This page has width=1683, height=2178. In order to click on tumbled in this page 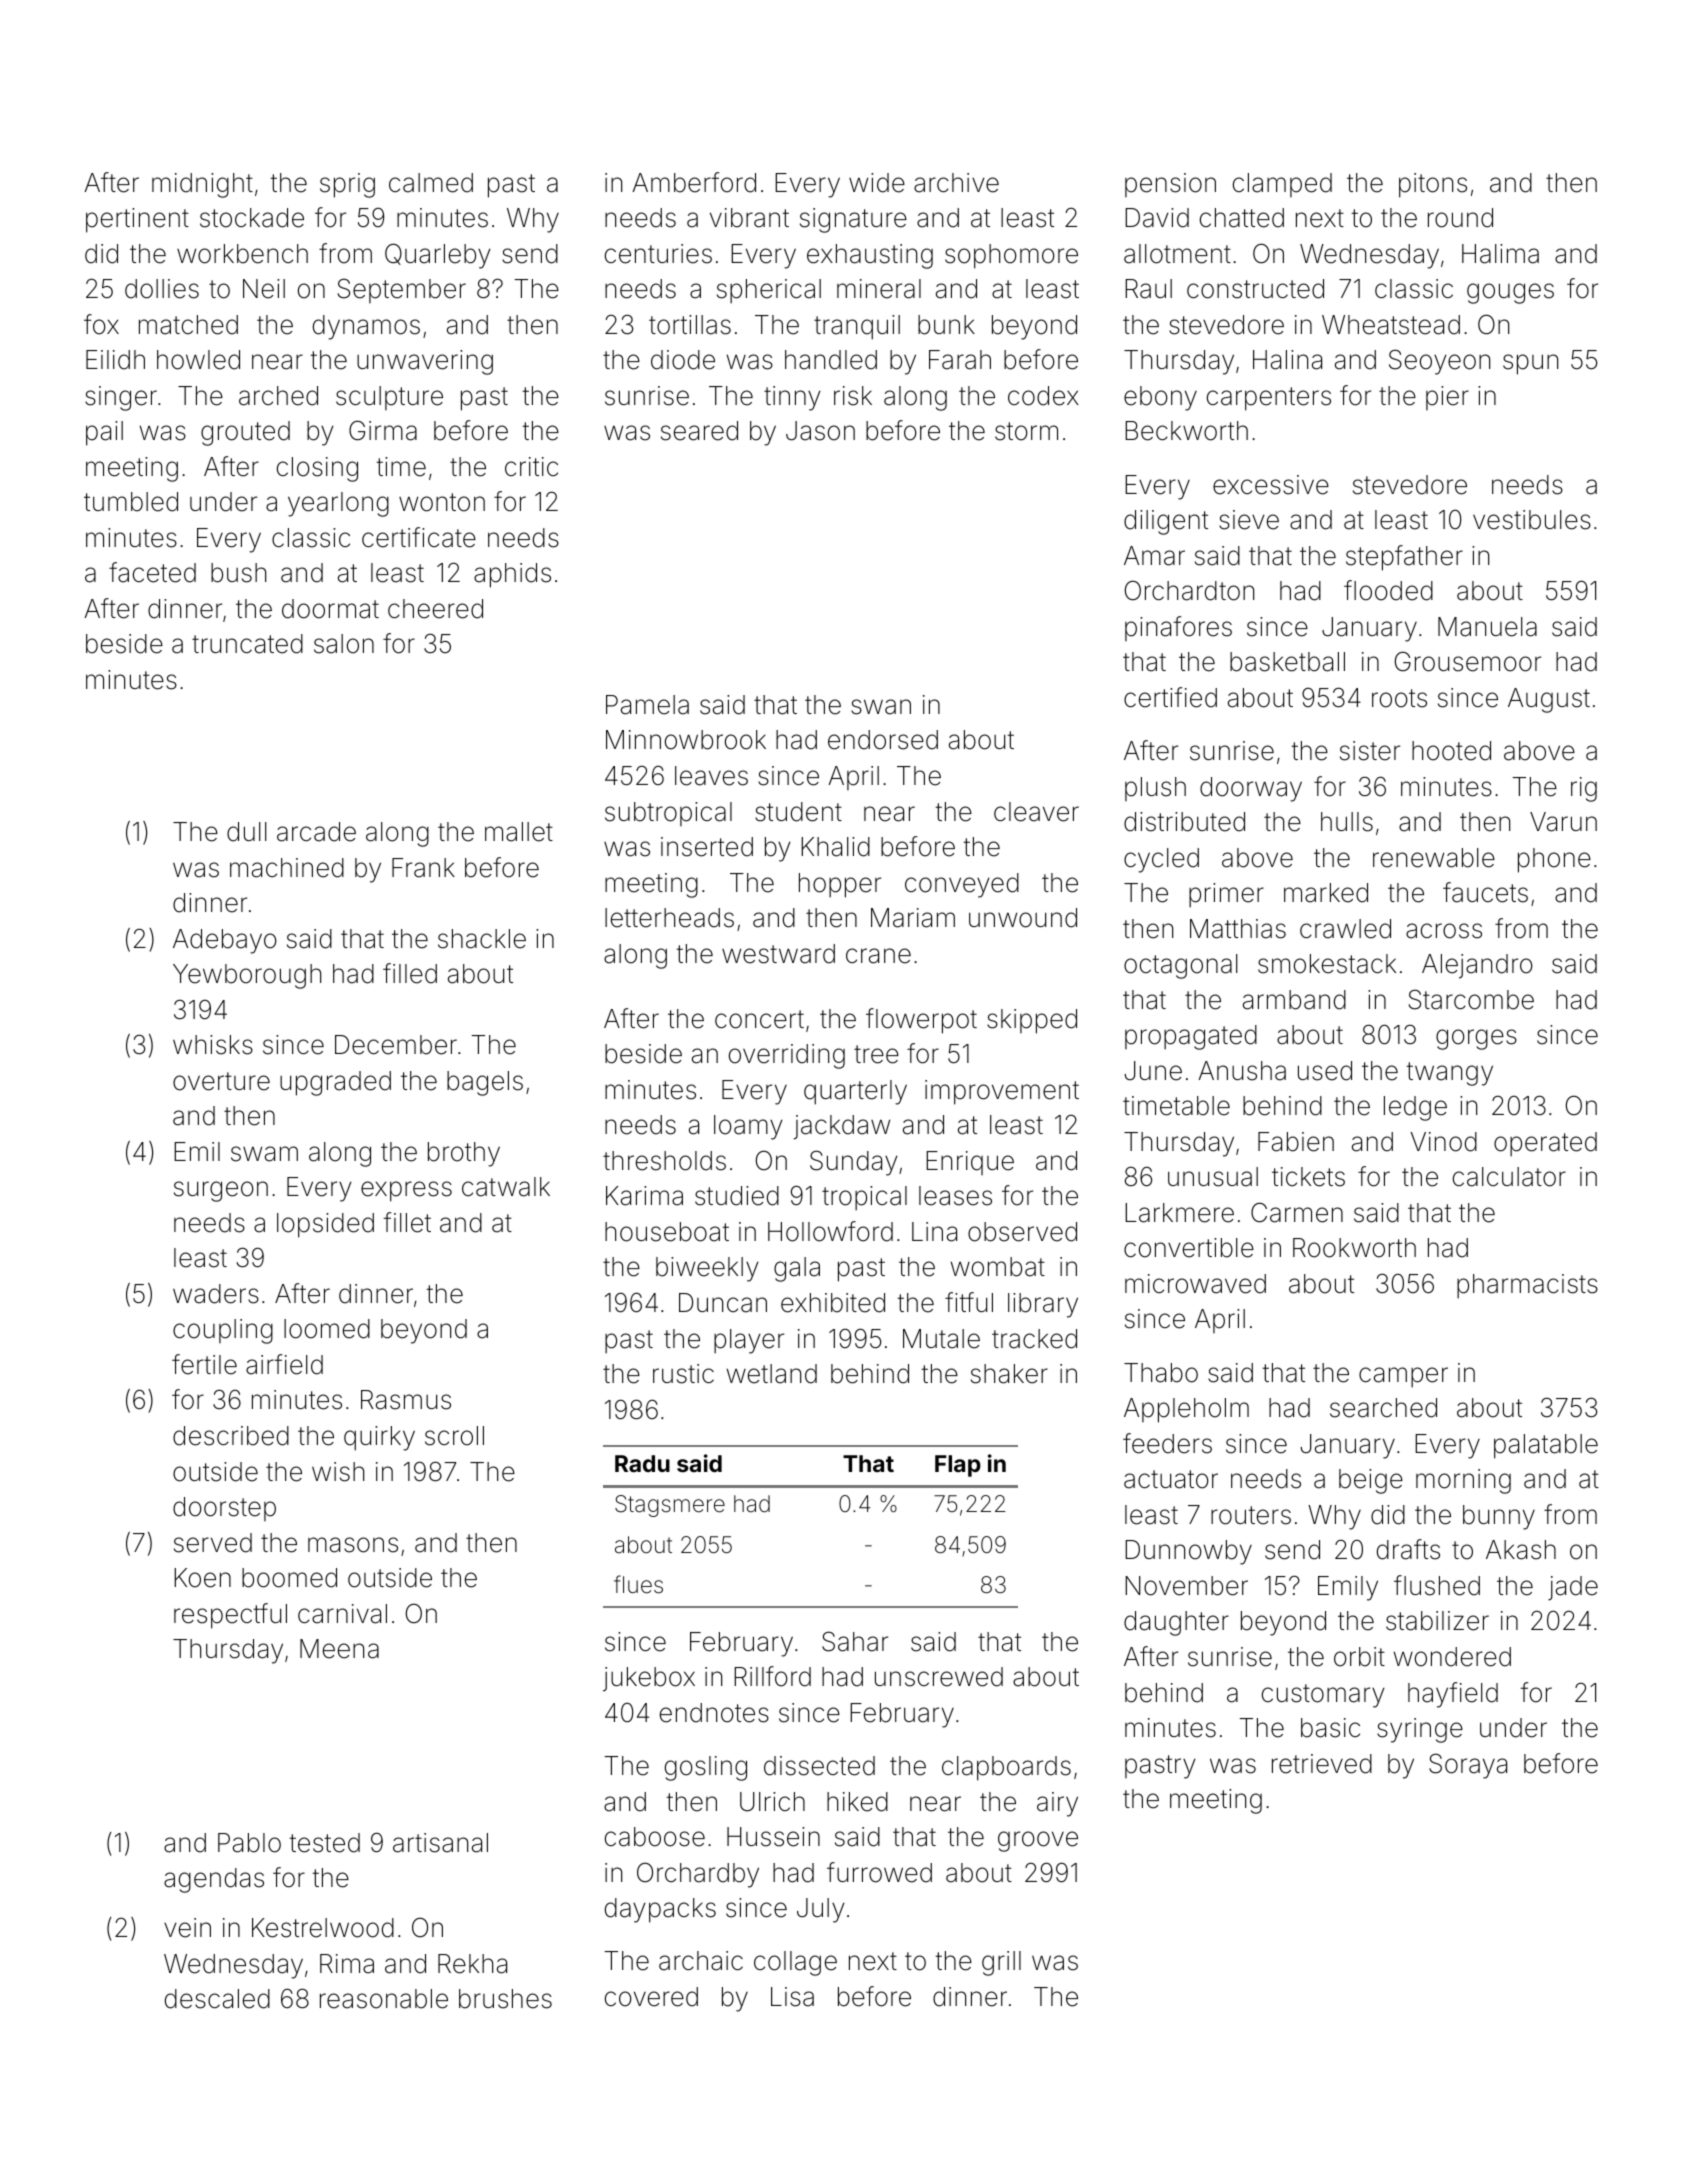, I will do `click(131, 502)`.
